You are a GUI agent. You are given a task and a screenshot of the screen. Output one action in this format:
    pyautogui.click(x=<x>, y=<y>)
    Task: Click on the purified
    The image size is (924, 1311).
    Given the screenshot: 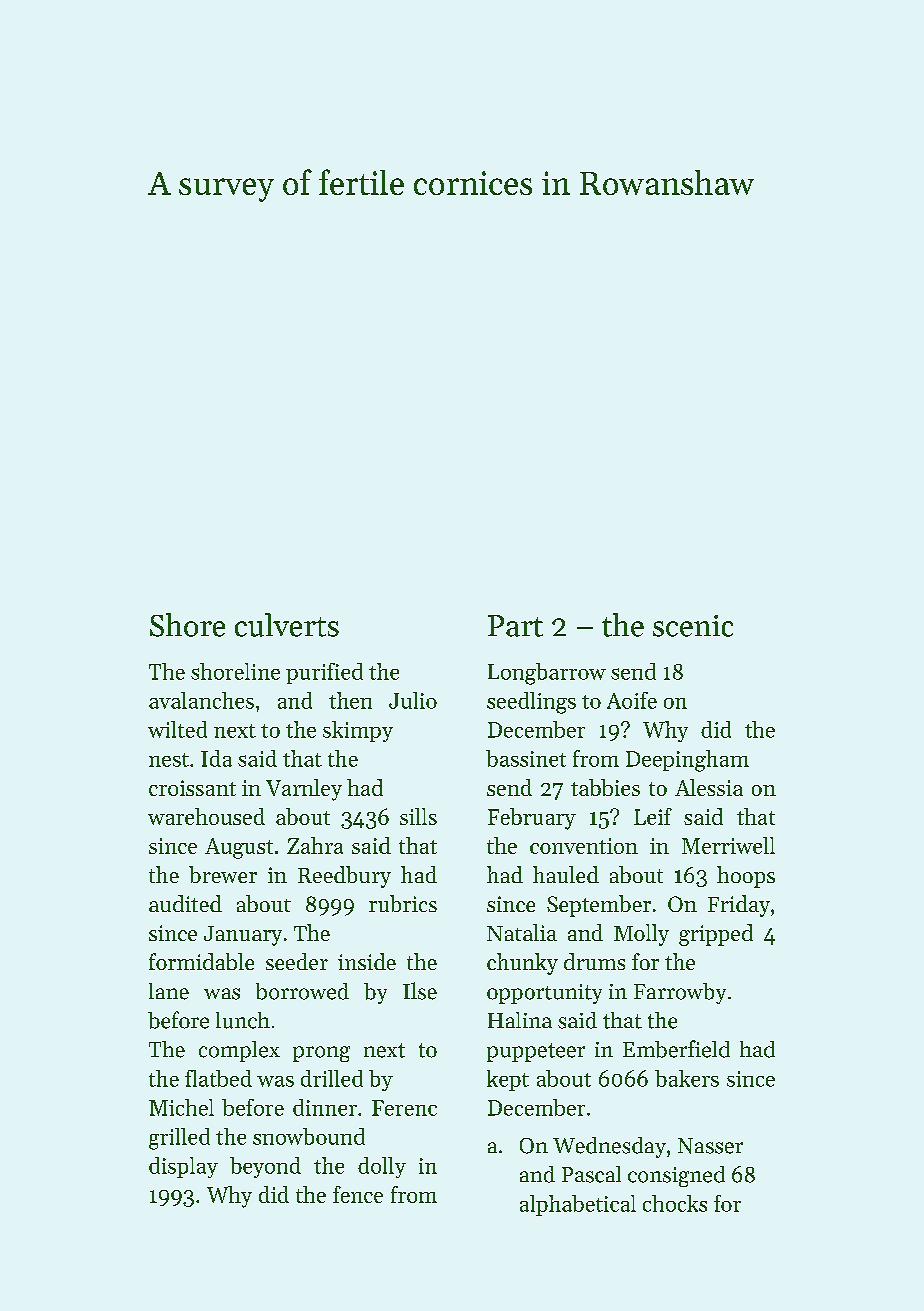 What is the action you would take?
    pyautogui.click(x=324, y=673)
